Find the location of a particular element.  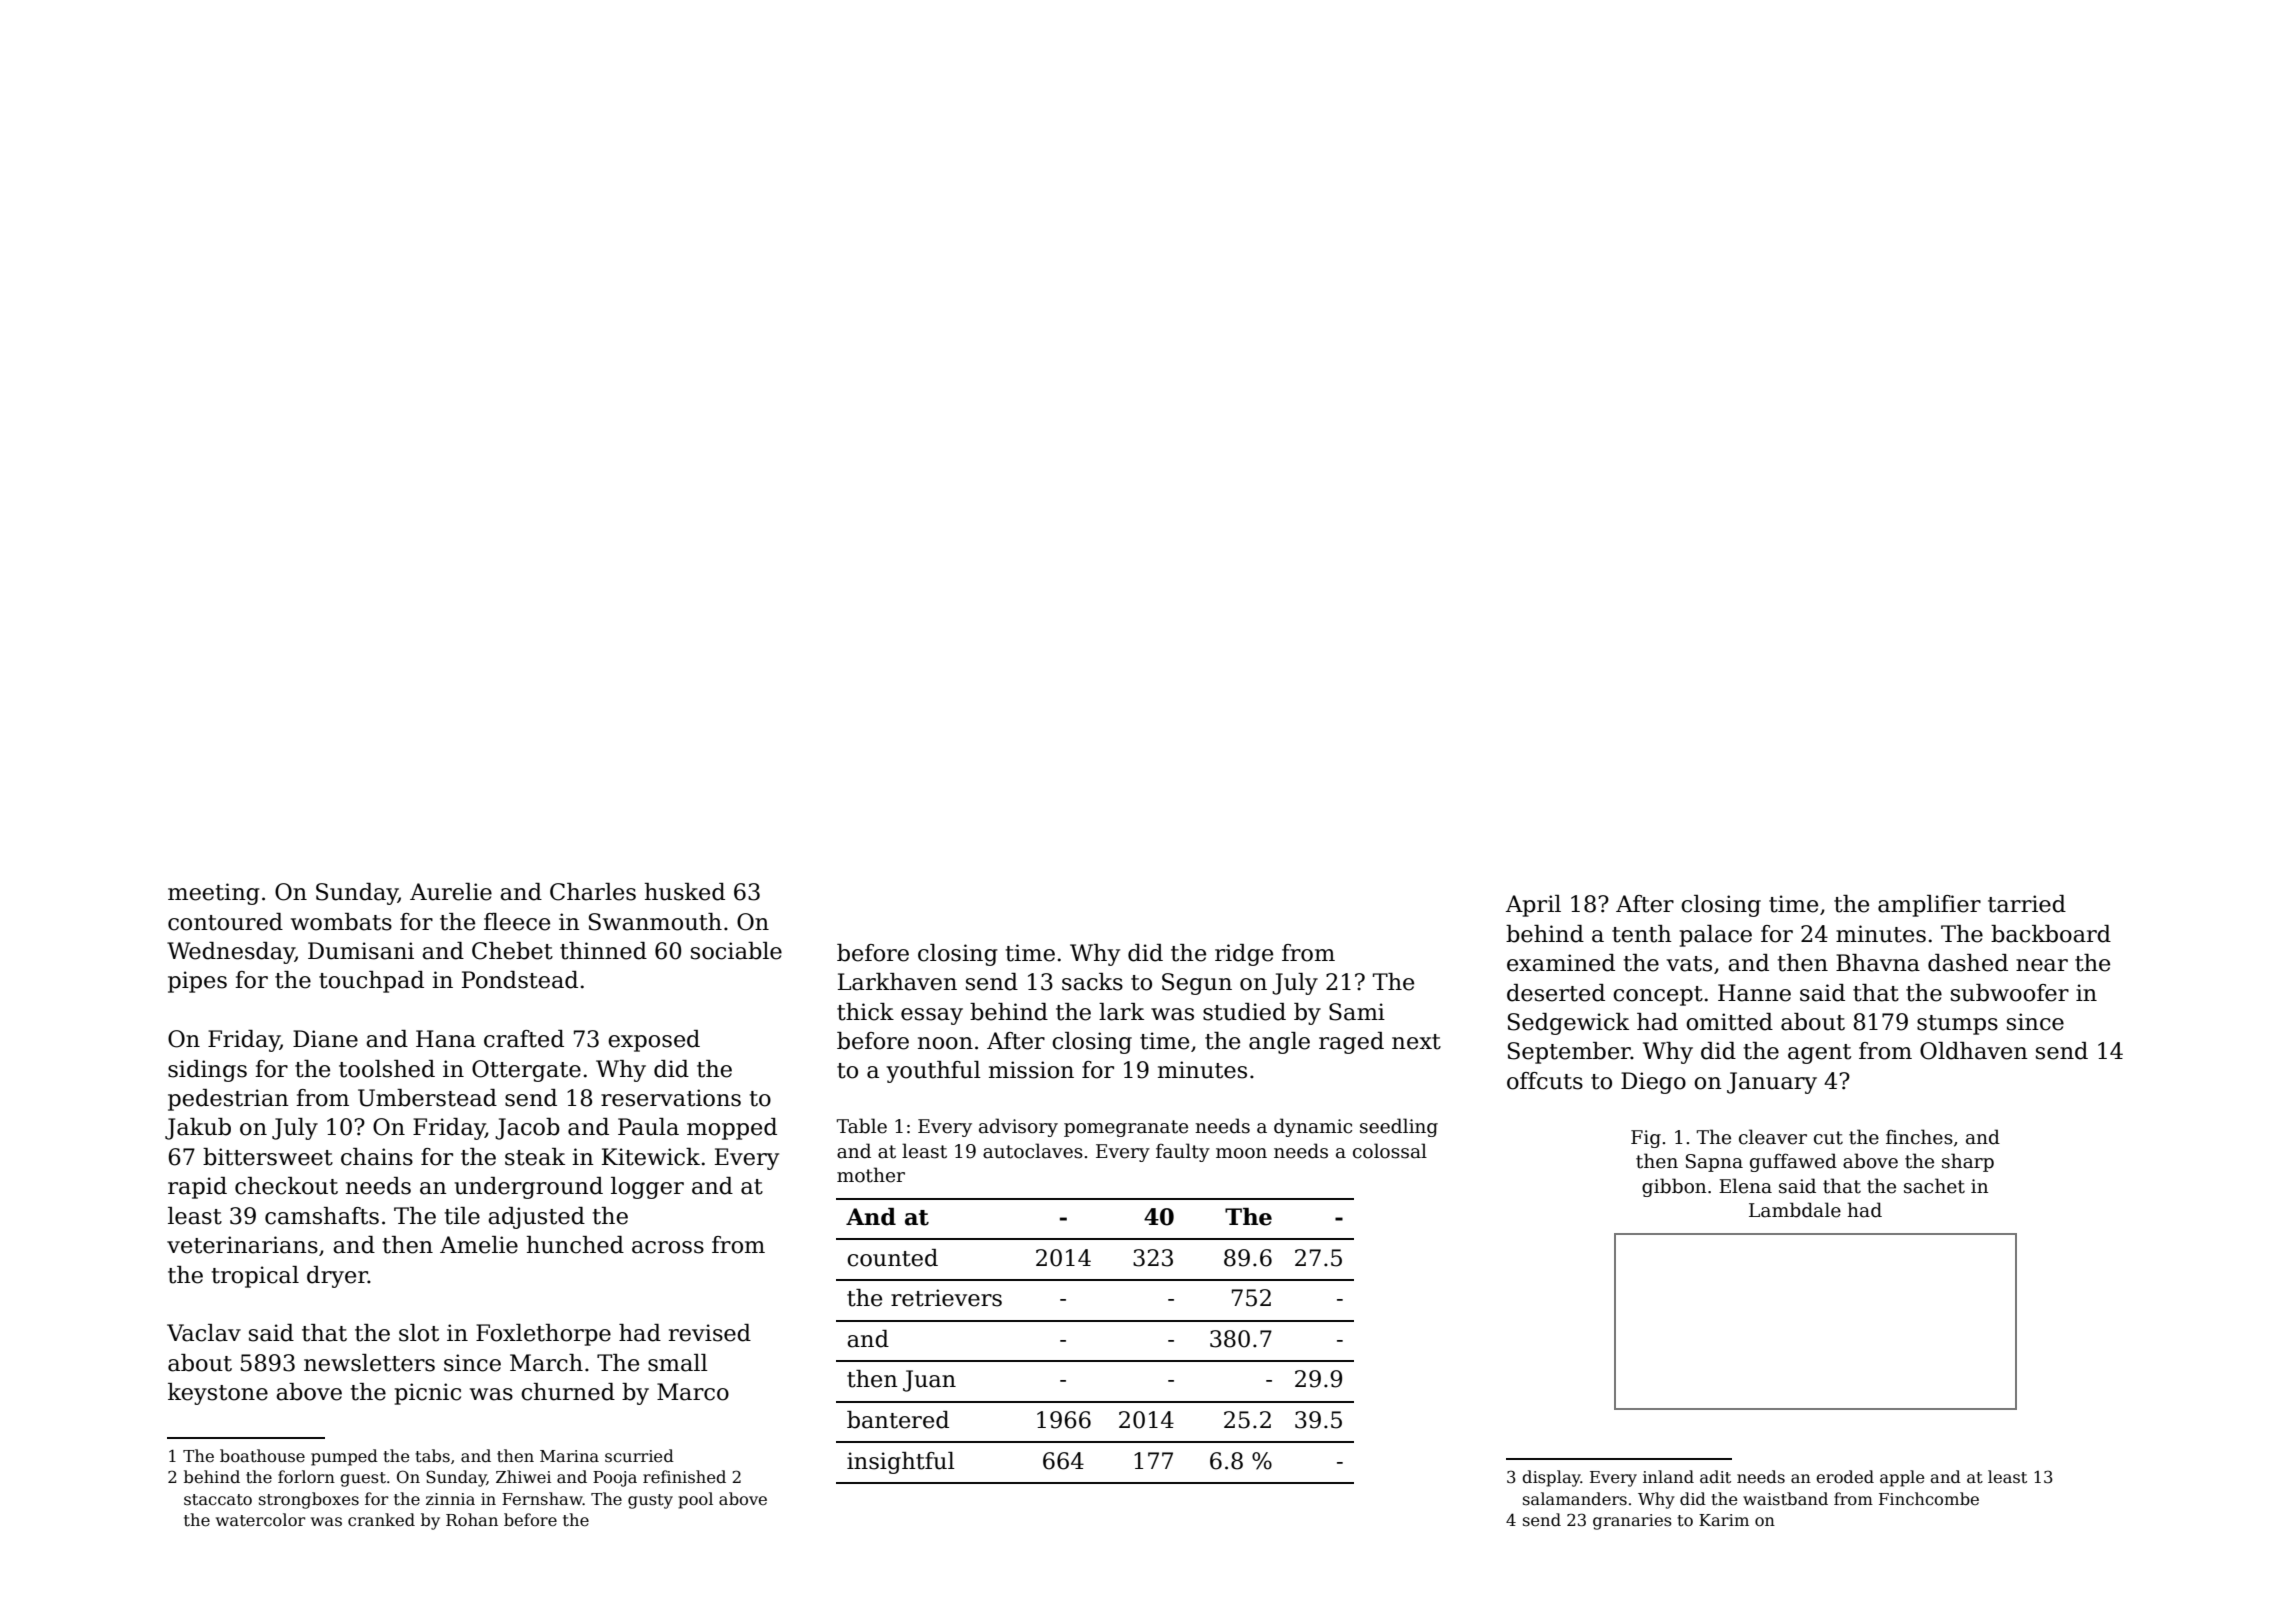

pumped is located at coordinates (344, 1457).
